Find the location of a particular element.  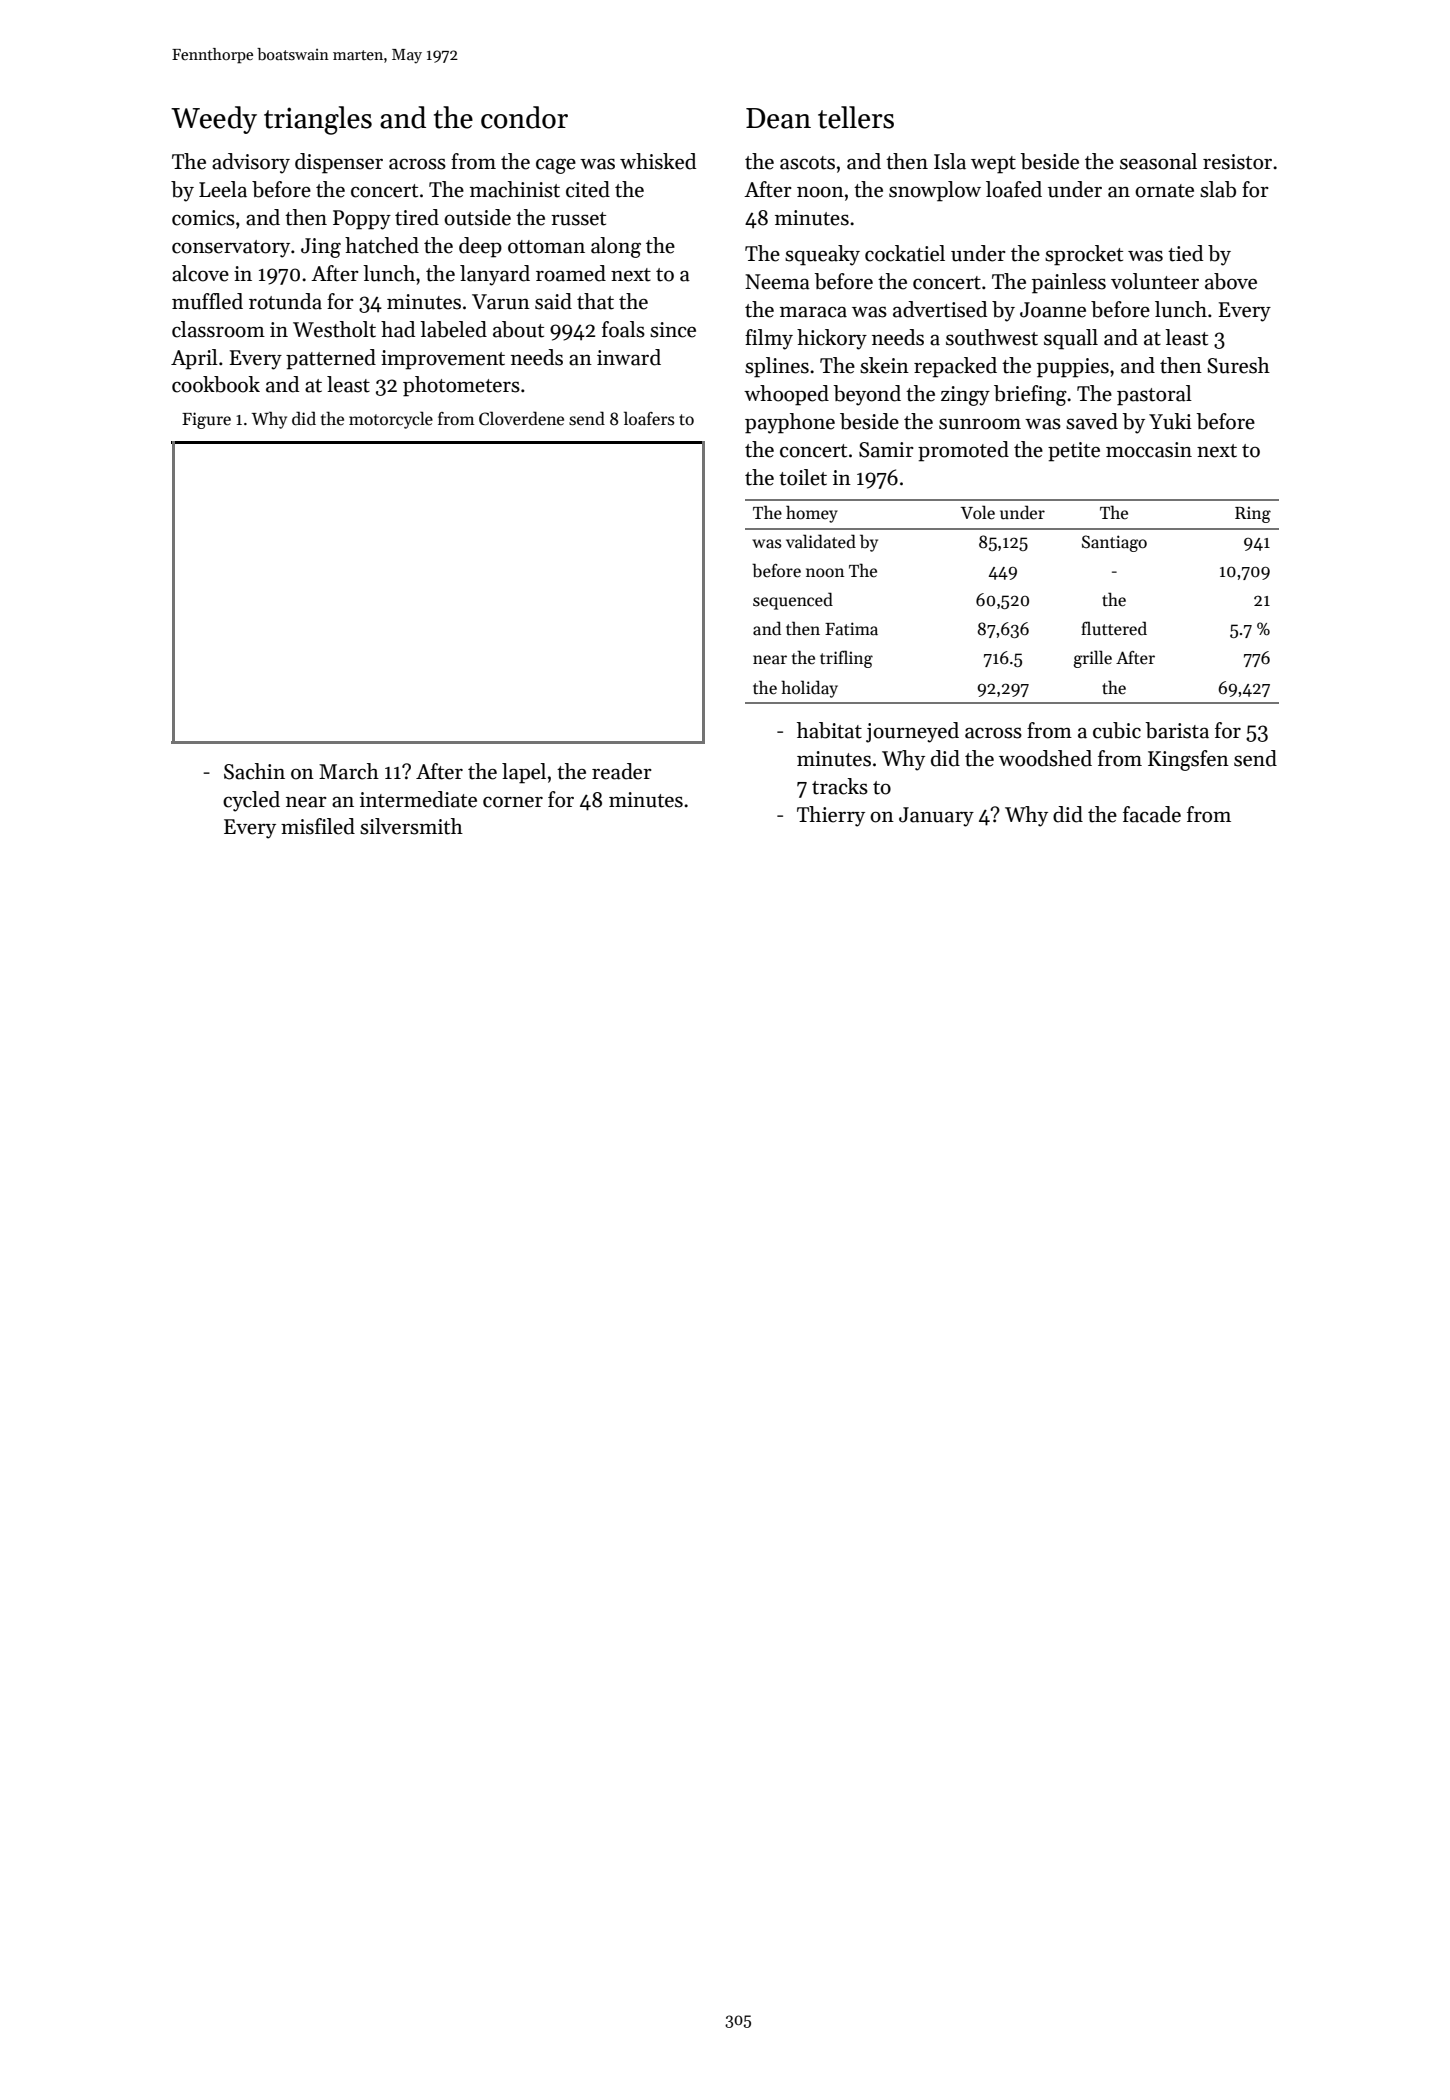

motorcycle is located at coordinates (391, 420).
